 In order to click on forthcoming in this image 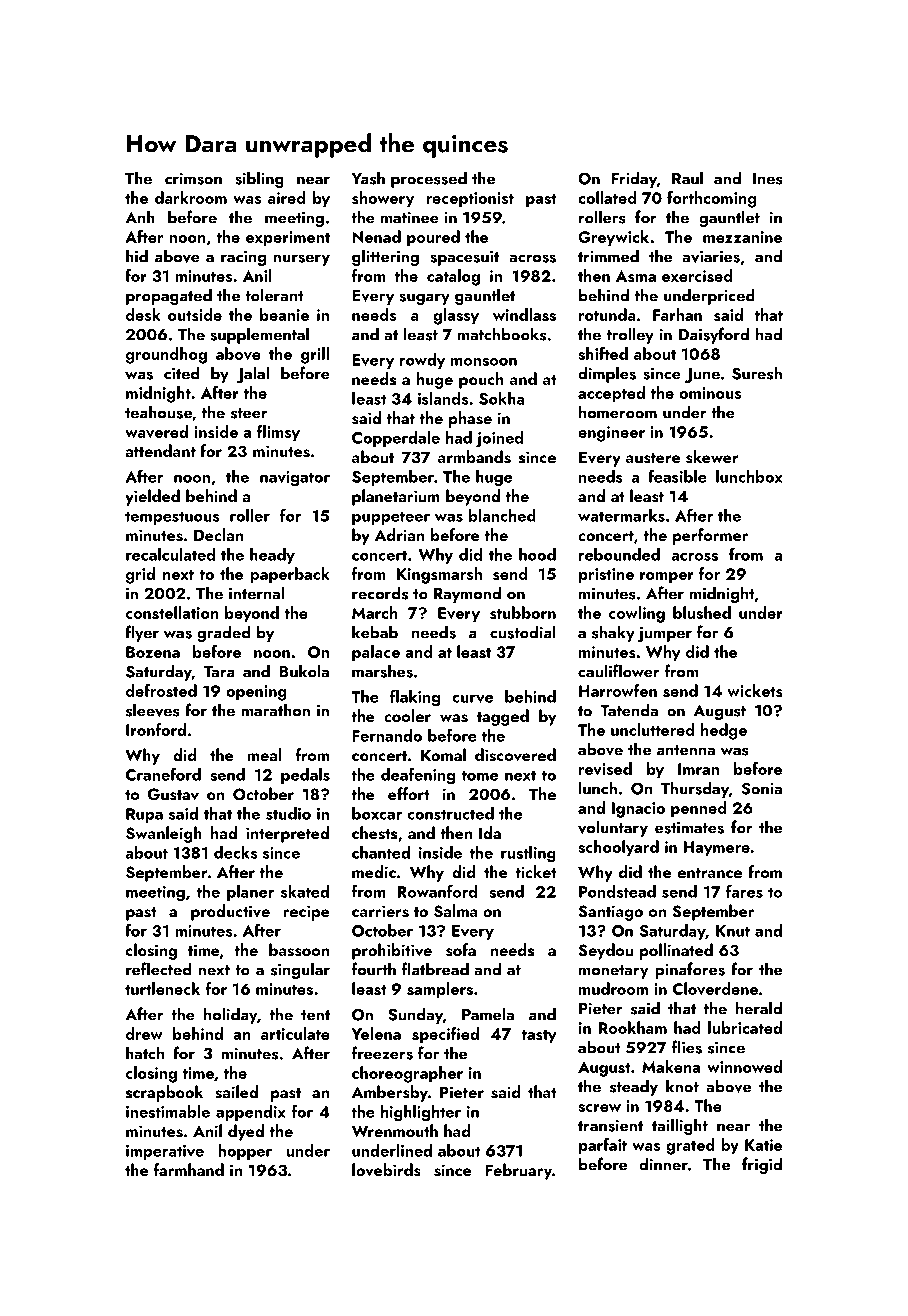, I will do `click(711, 199)`.
